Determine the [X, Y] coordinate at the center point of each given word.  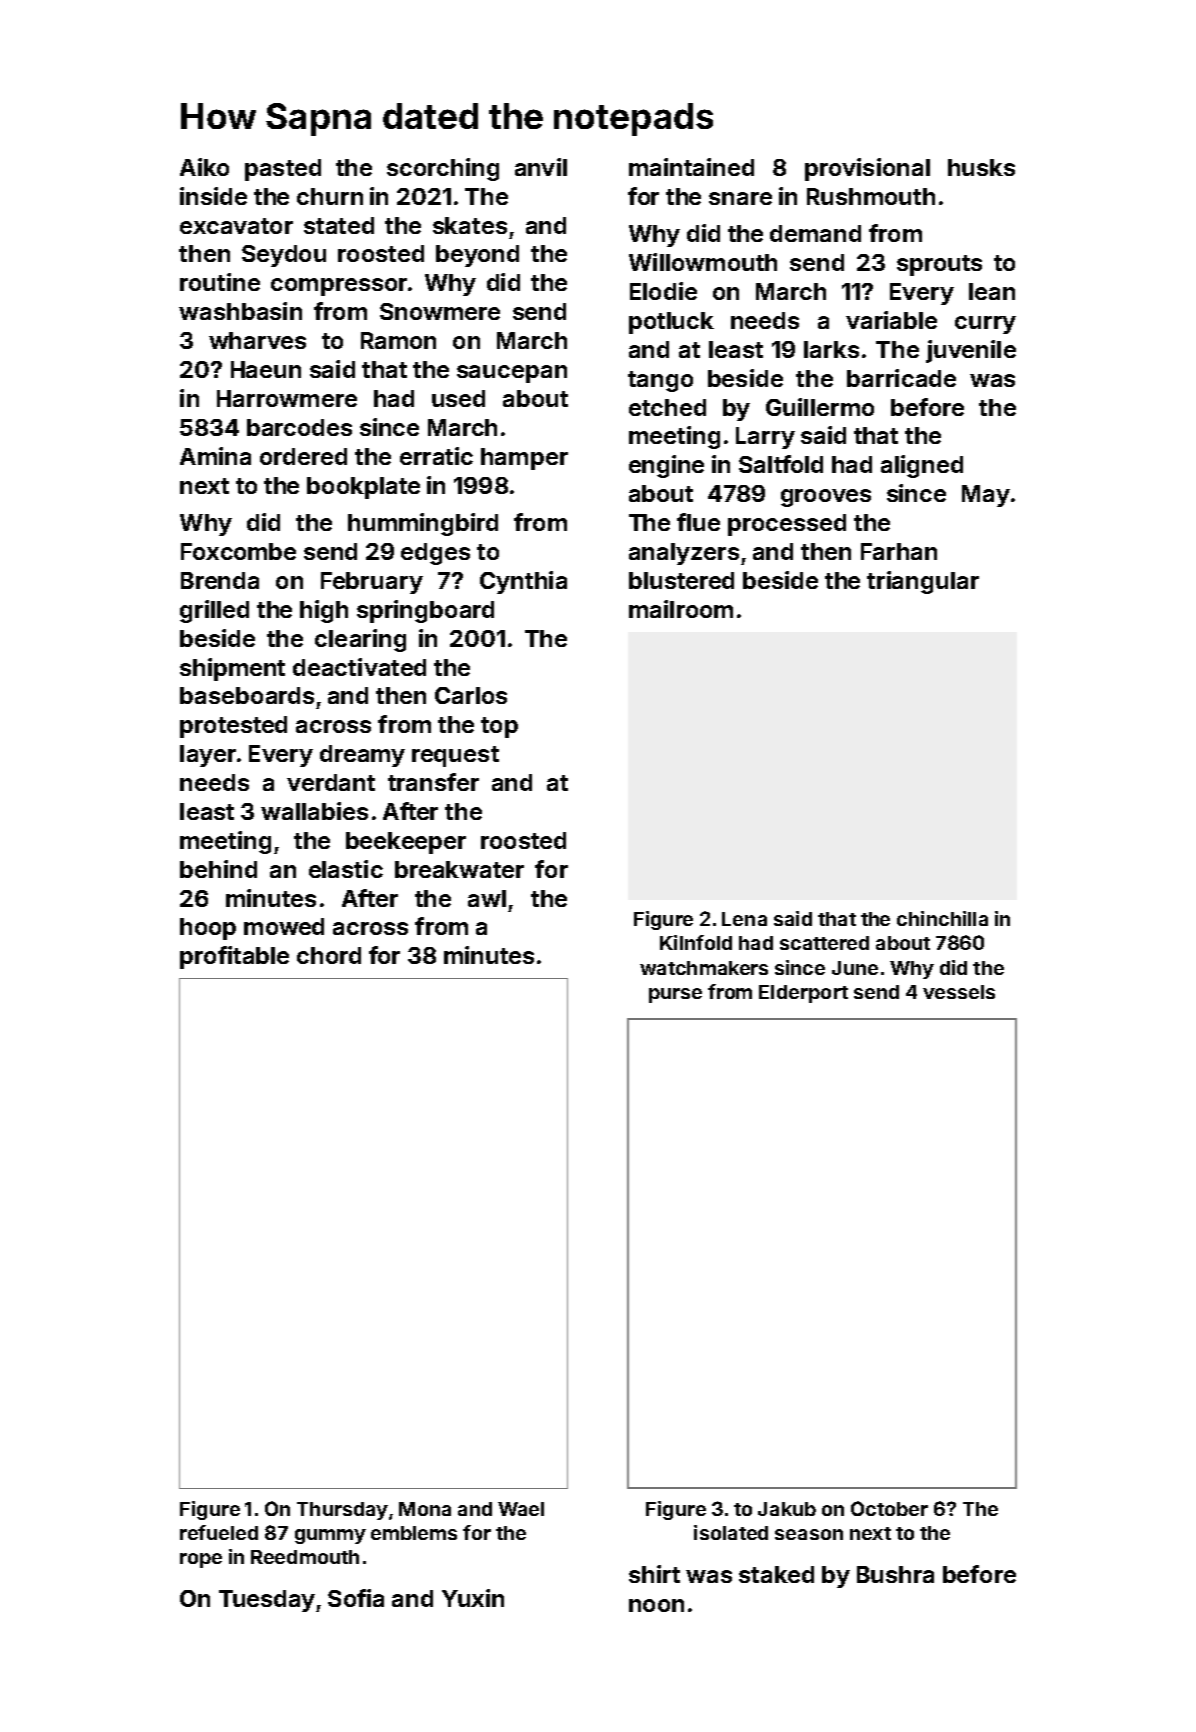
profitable [234, 957]
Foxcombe [238, 551]
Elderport [803, 994]
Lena [744, 919]
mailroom [681, 609]
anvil [541, 167]
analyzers [684, 554]
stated [339, 225]
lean [992, 291]
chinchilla [942, 918]
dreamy [362, 756]
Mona [425, 1509]
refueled [219, 1532]
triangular [923, 582]
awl [487, 898]
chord [329, 955]
